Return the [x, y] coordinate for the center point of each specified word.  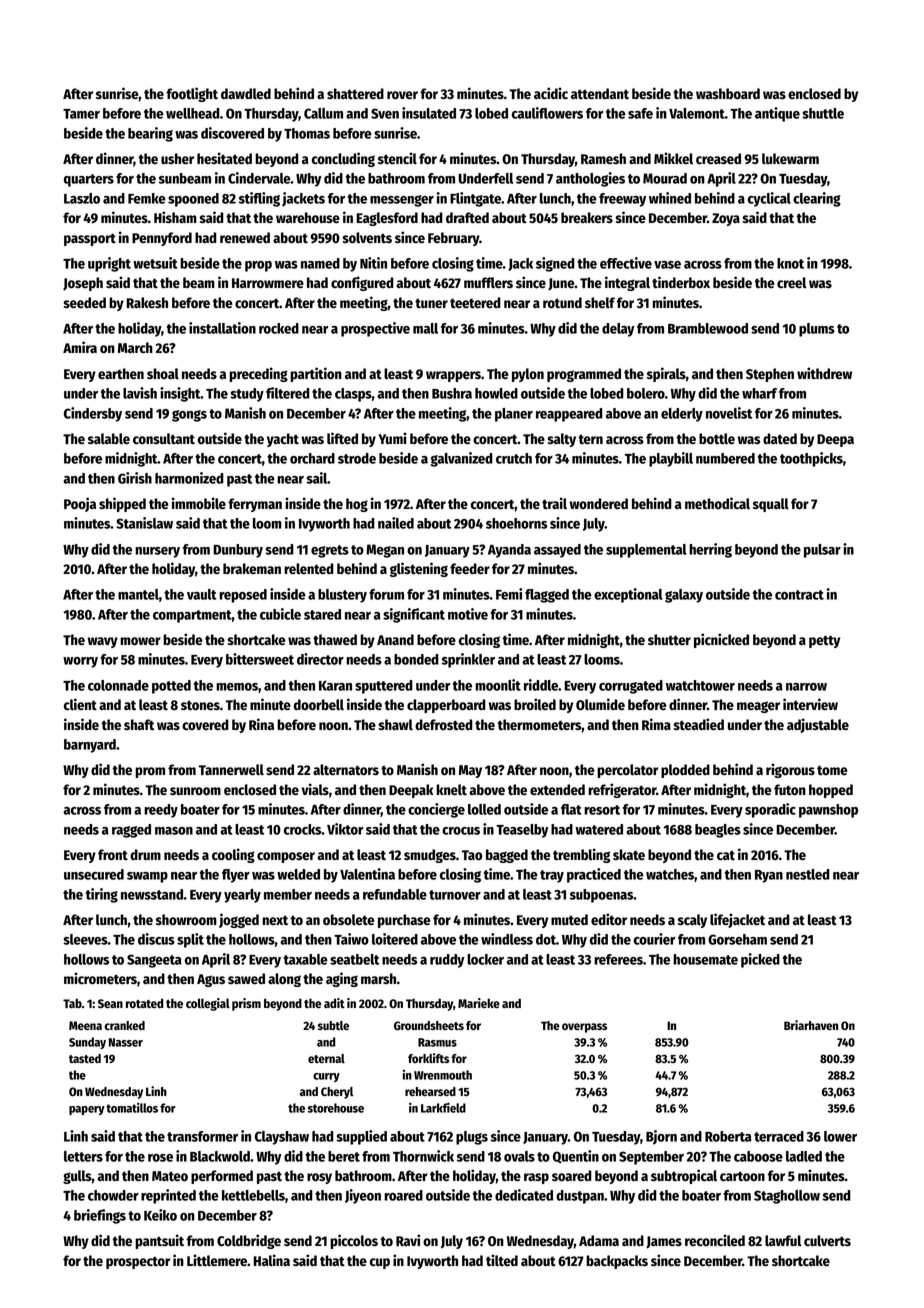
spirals [666, 374]
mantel [138, 594]
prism [246, 1004]
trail [554, 503]
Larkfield [443, 1107]
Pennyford [162, 239]
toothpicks [811, 459]
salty [561, 440]
